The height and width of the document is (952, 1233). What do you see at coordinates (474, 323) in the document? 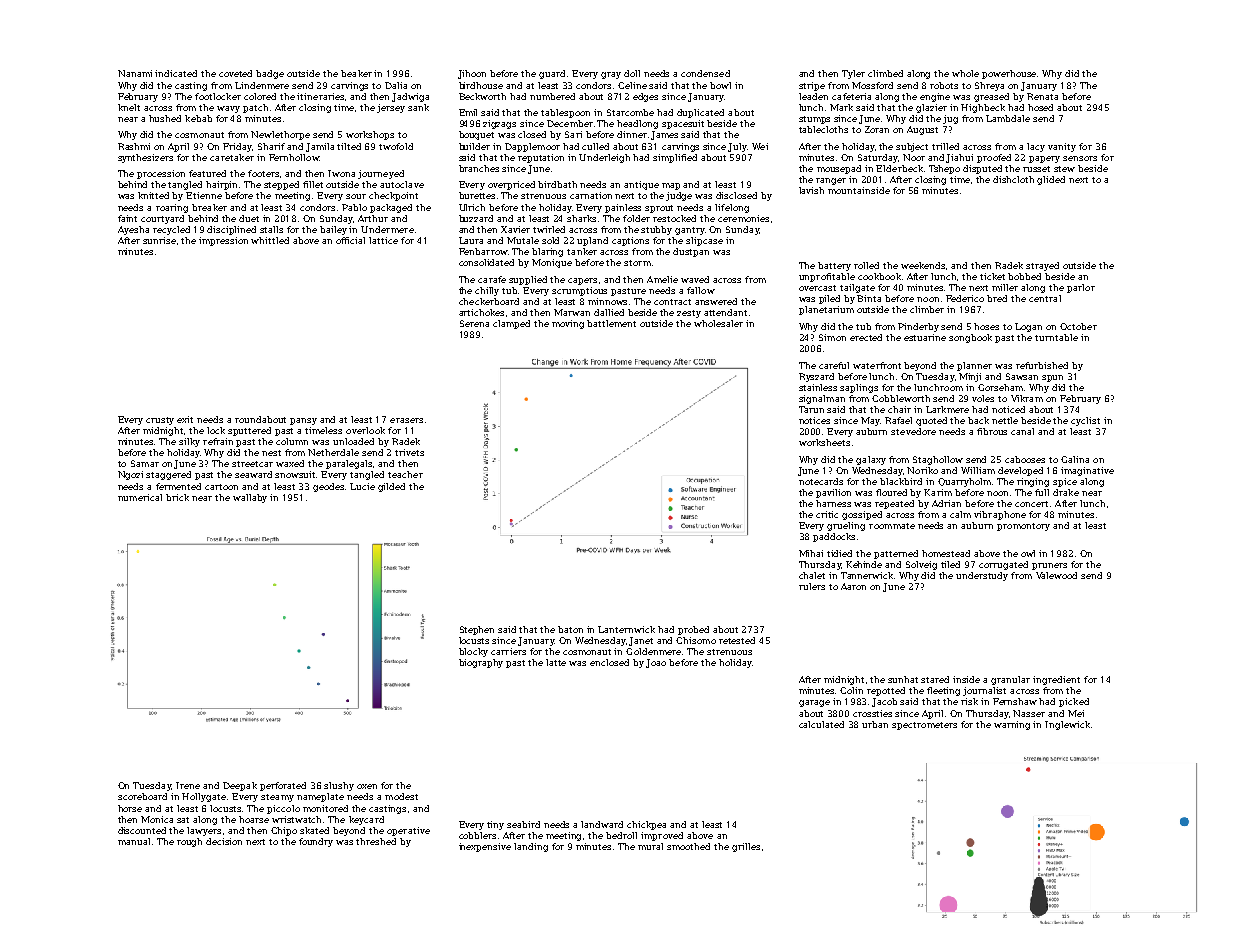
I see `Serena` at bounding box center [474, 323].
